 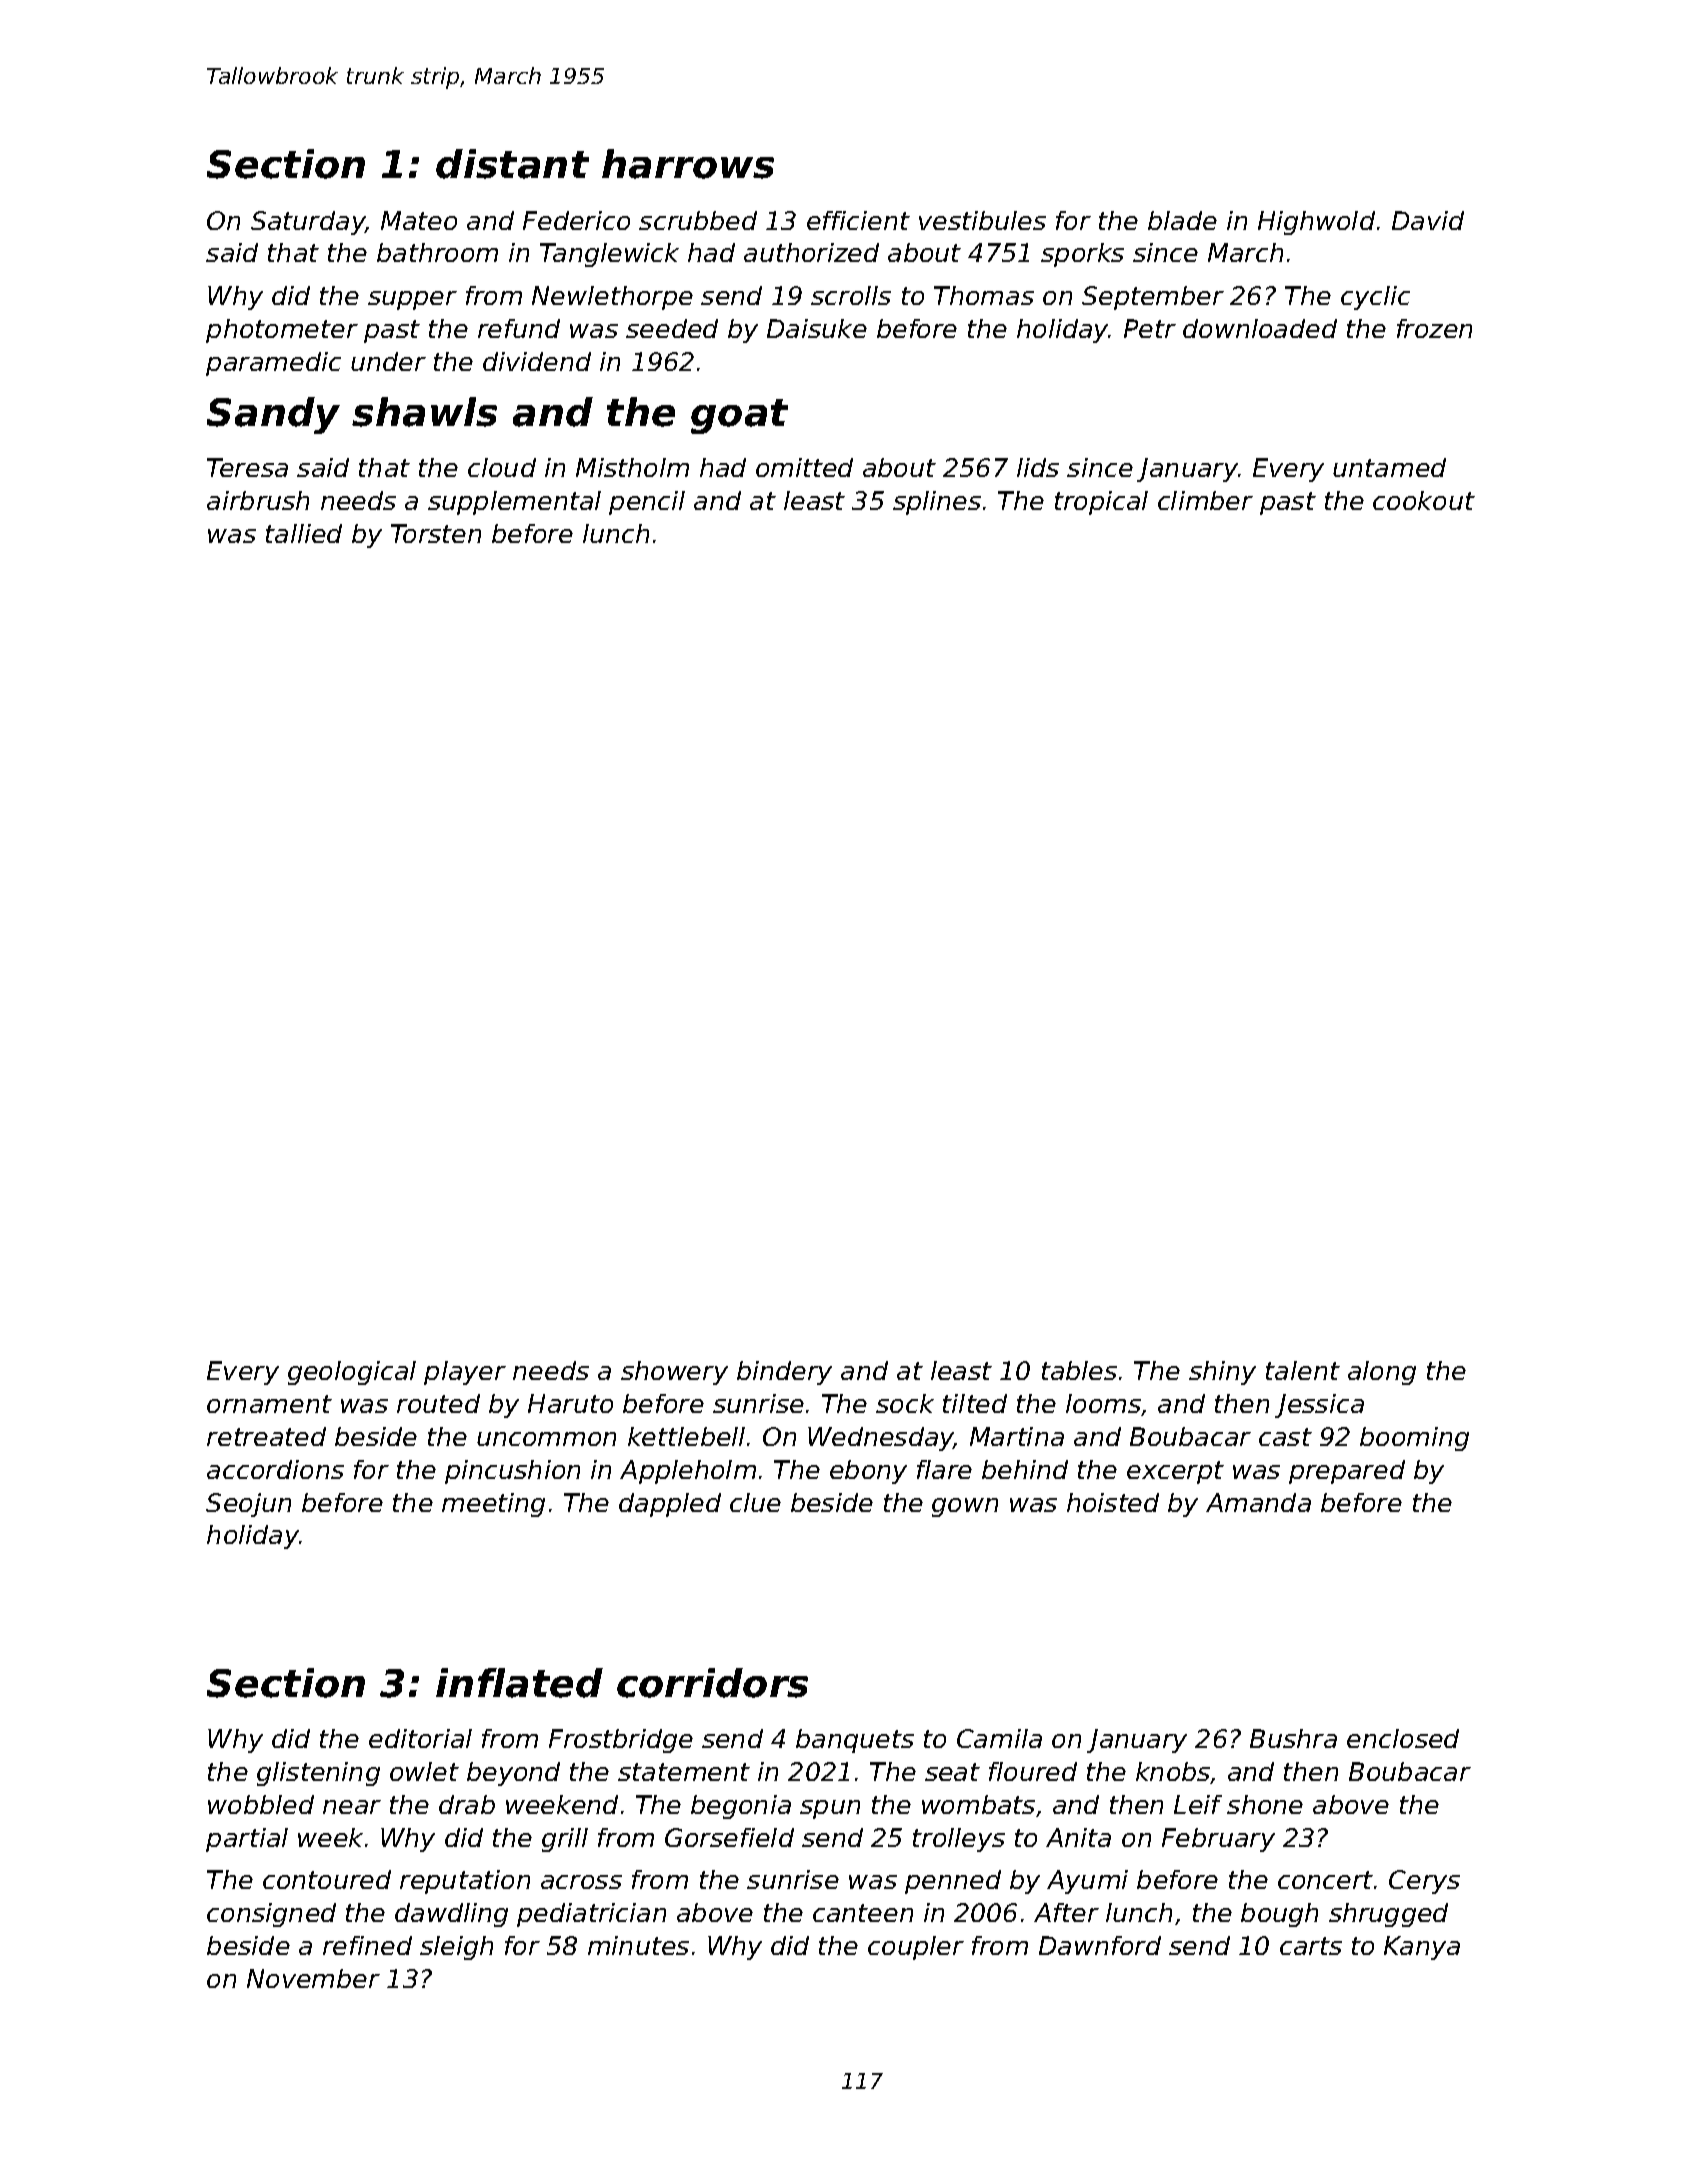 I want to click on harrows, so click(x=688, y=164).
